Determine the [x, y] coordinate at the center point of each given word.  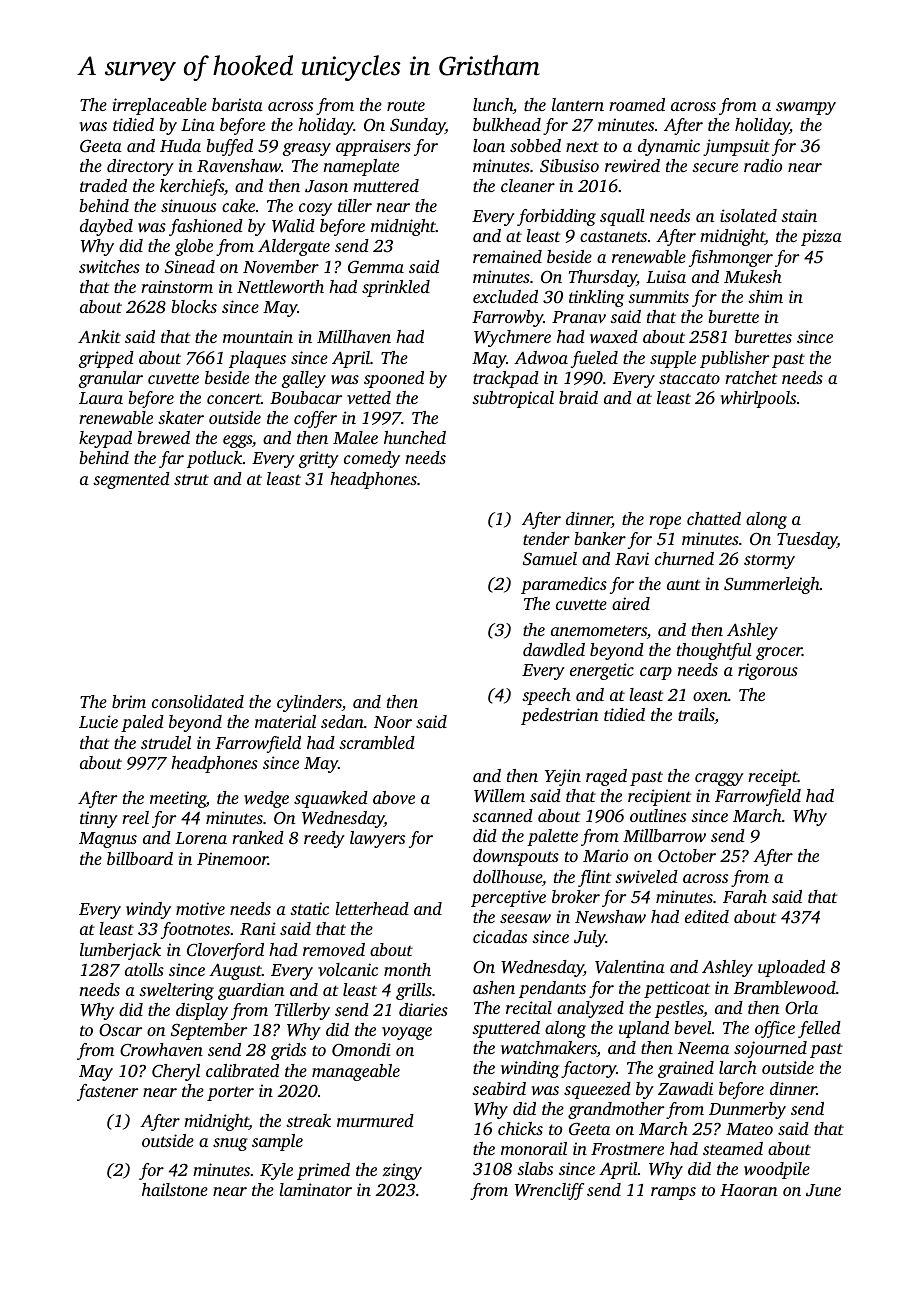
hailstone [175, 1189]
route [406, 105]
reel [135, 817]
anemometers [599, 632]
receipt [773, 777]
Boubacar [306, 397]
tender [546, 538]
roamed [637, 104]
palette [552, 837]
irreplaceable [160, 106]
